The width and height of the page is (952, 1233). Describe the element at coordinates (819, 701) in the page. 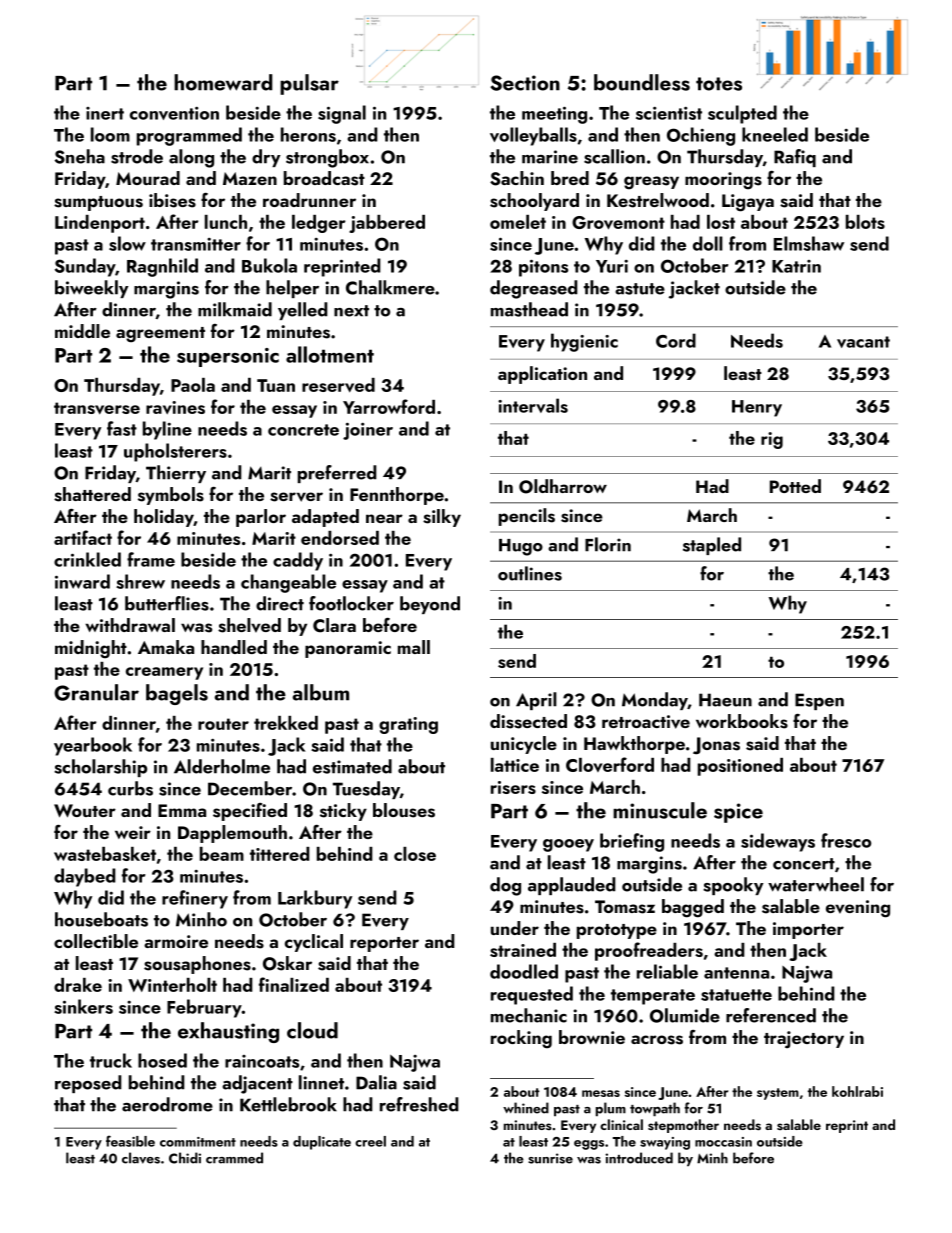

I see `Espen` at that location.
